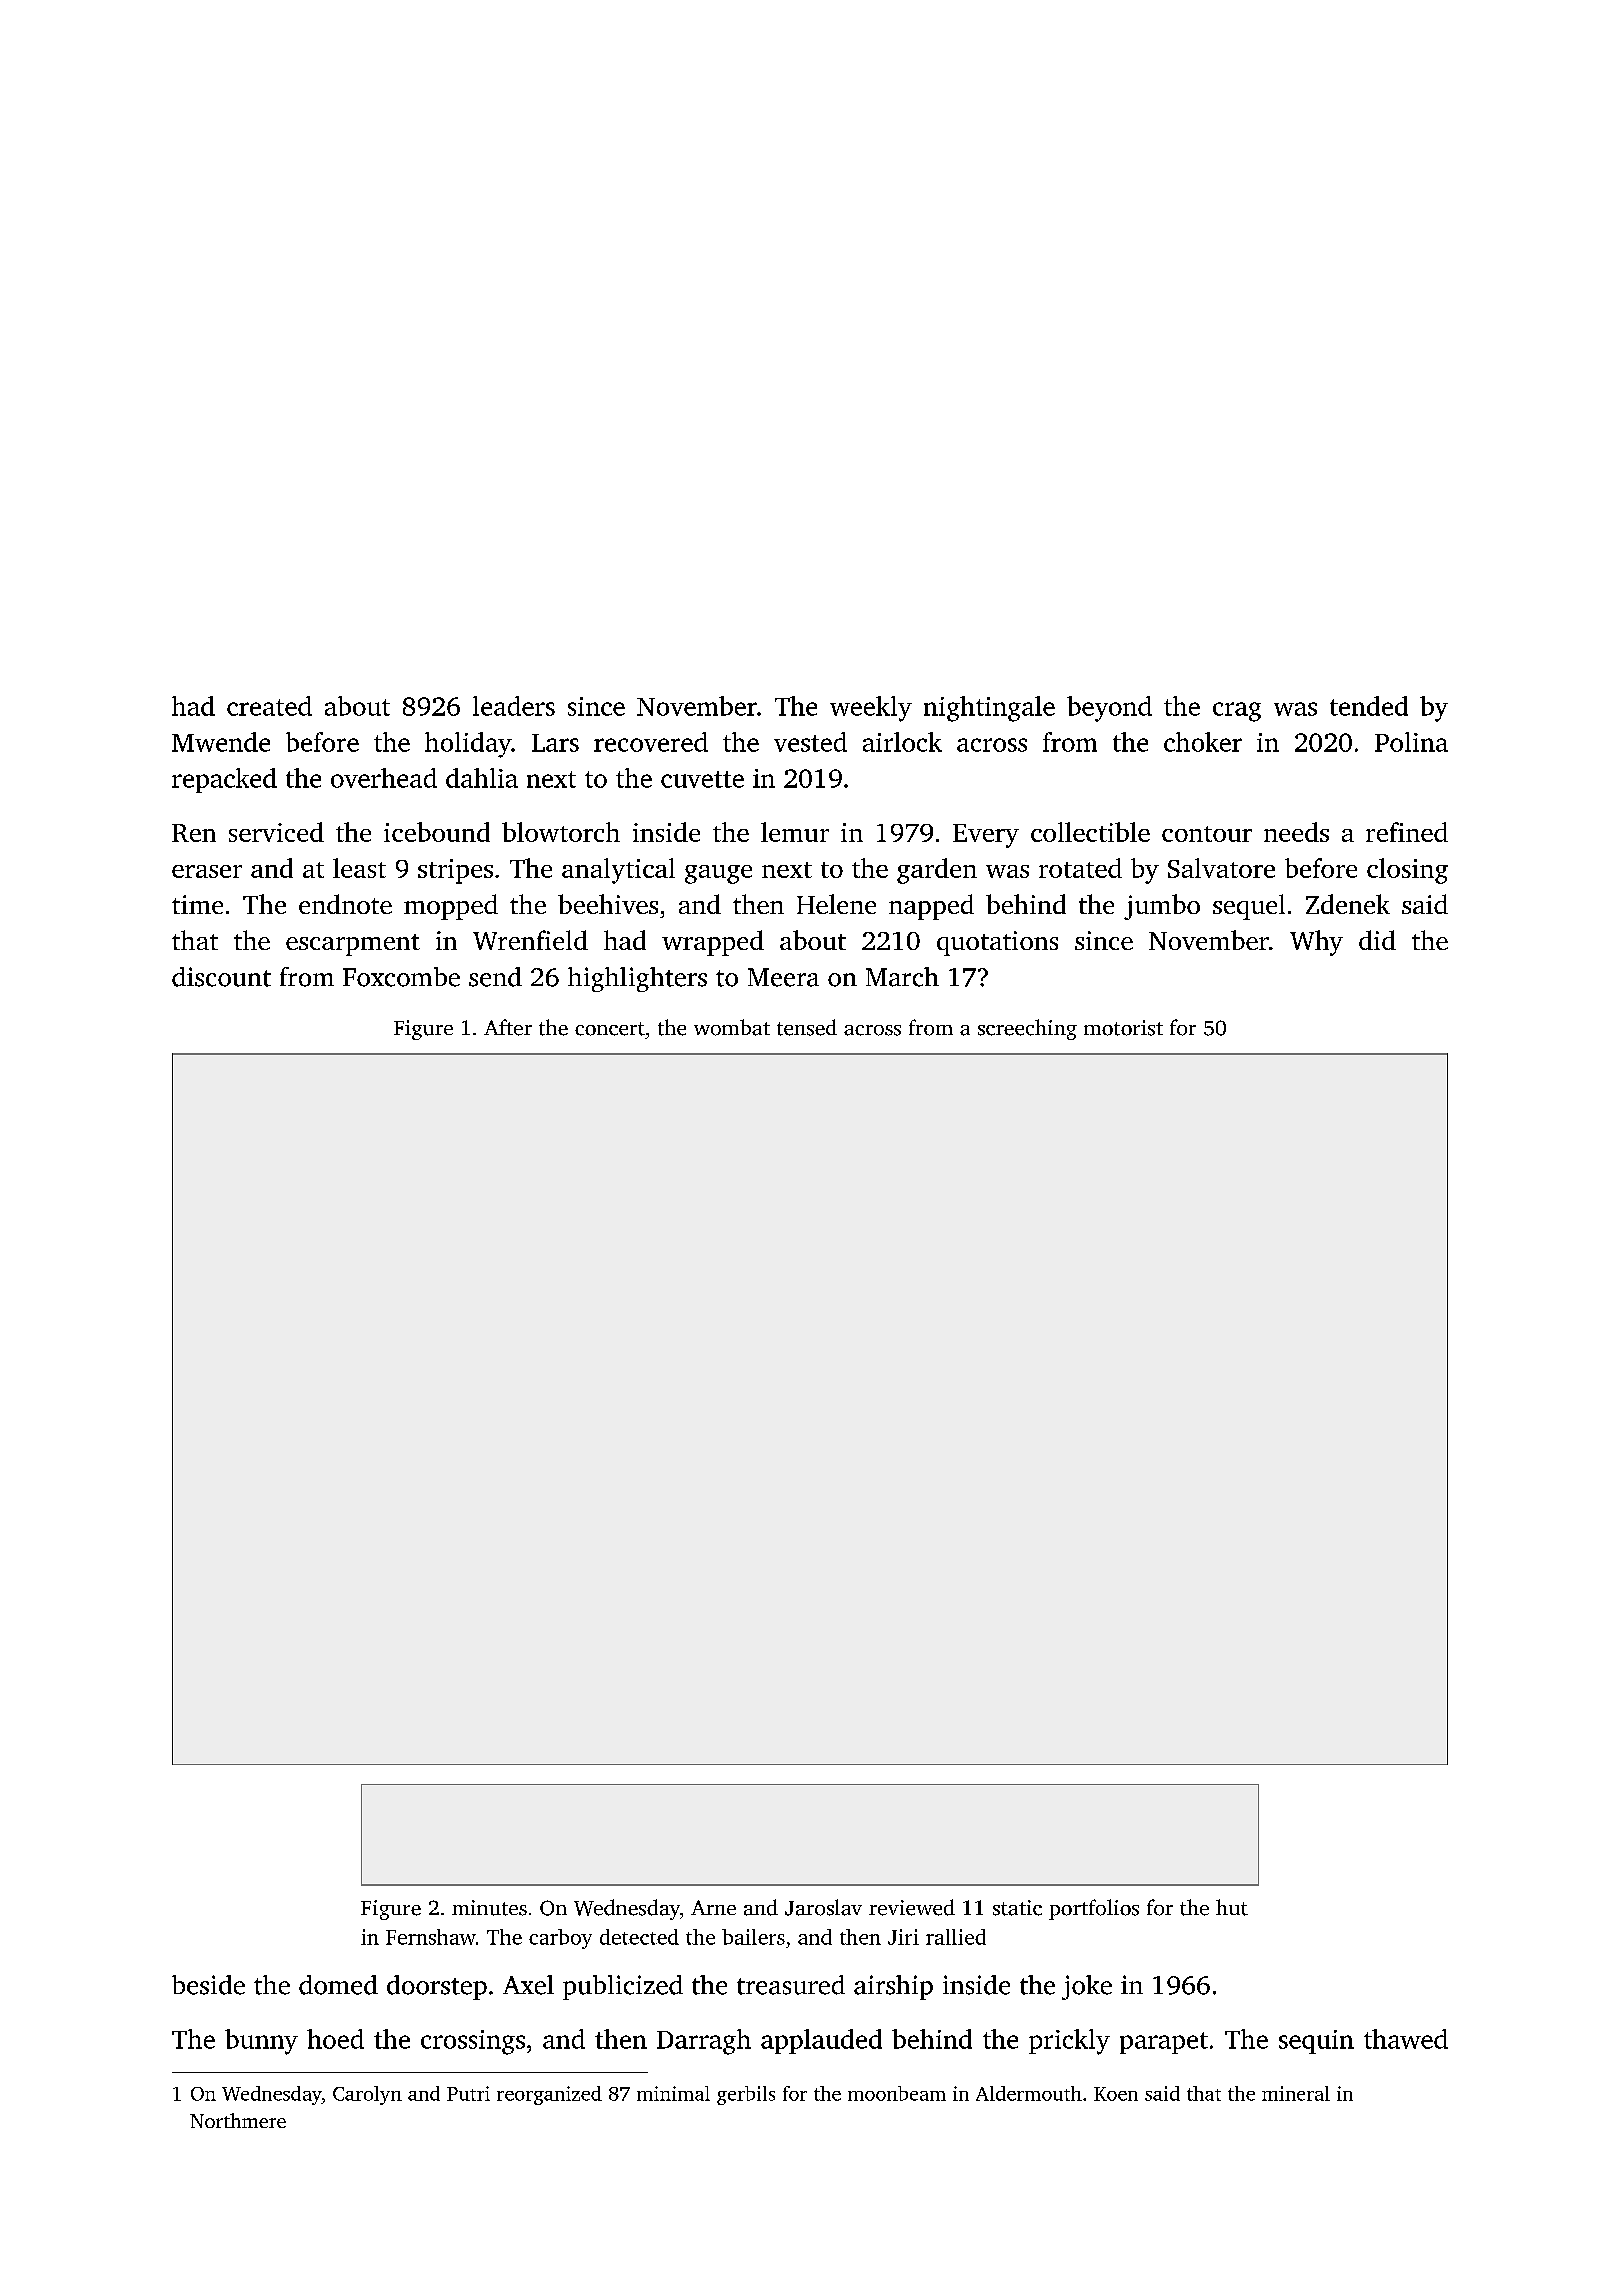 This image has width=1620, height=2292. Describe the element at coordinates (514, 706) in the image. I see `leaders` at that location.
